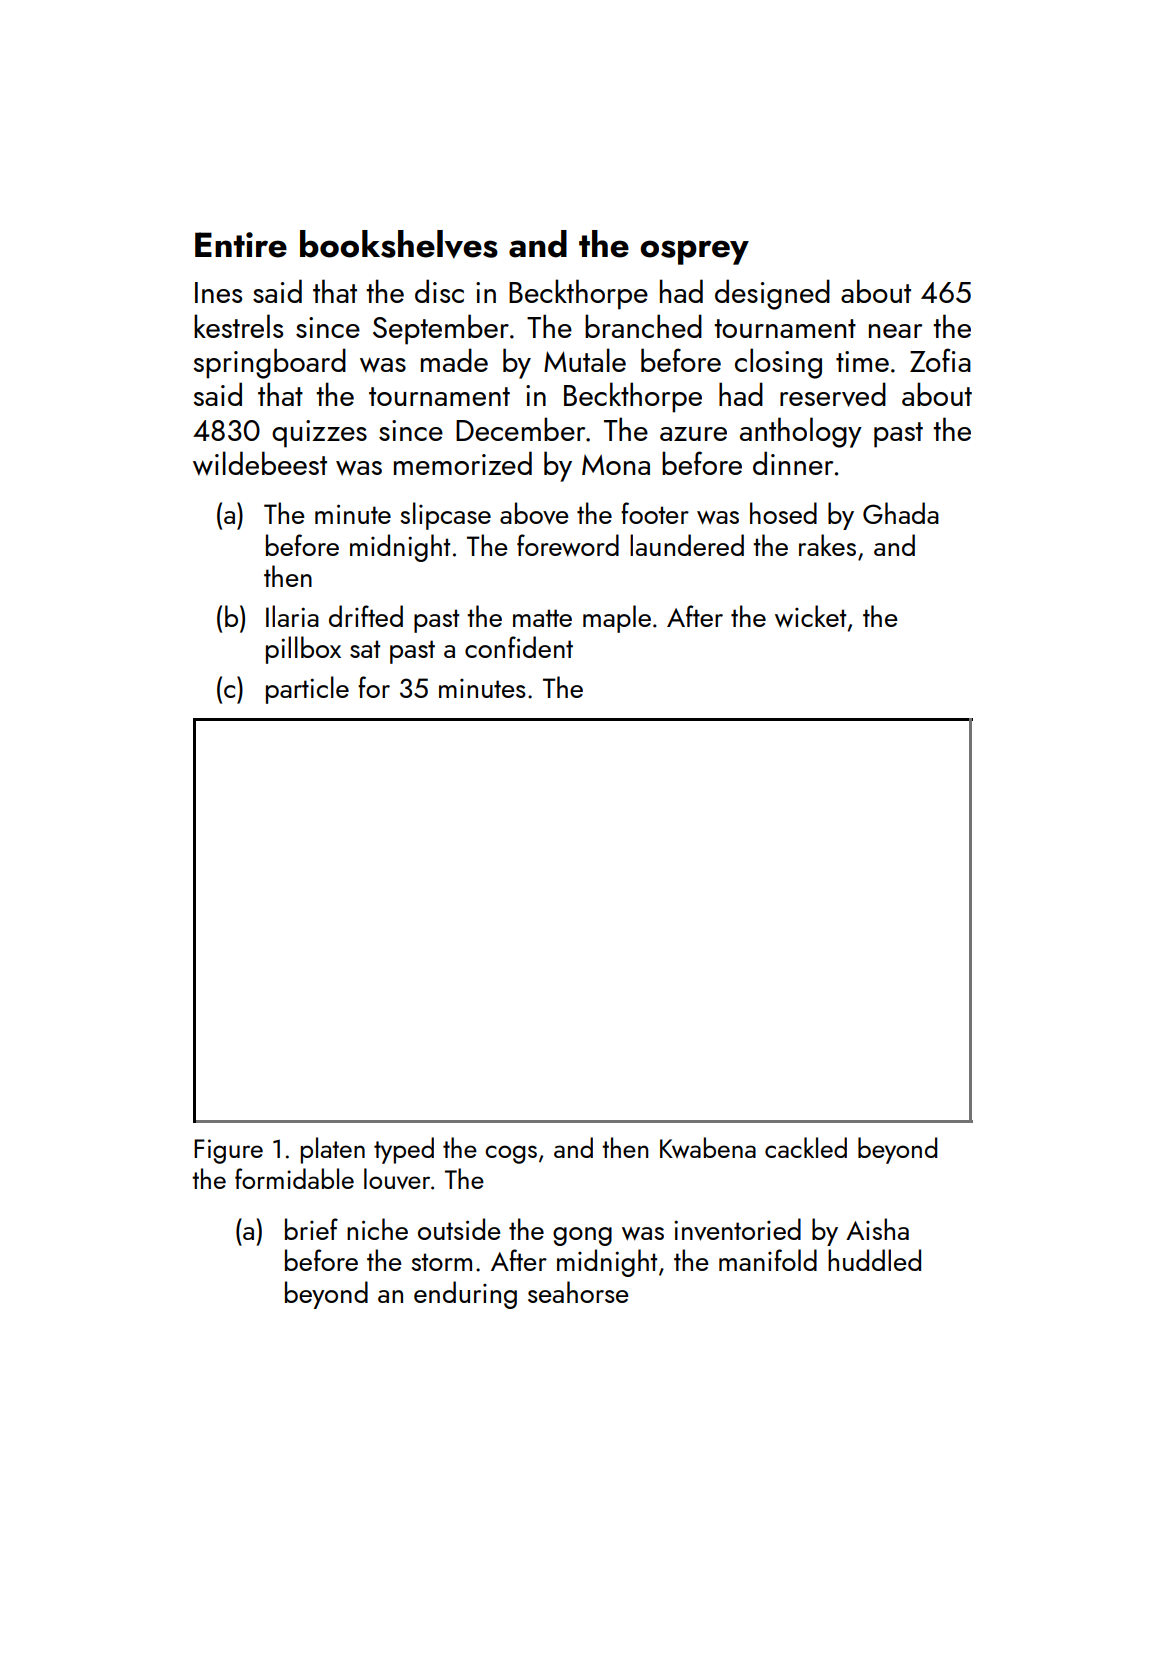 This page has height=1654, width=1165. What do you see at coordinates (511, 1154) in the page?
I see `cogs` at bounding box center [511, 1154].
